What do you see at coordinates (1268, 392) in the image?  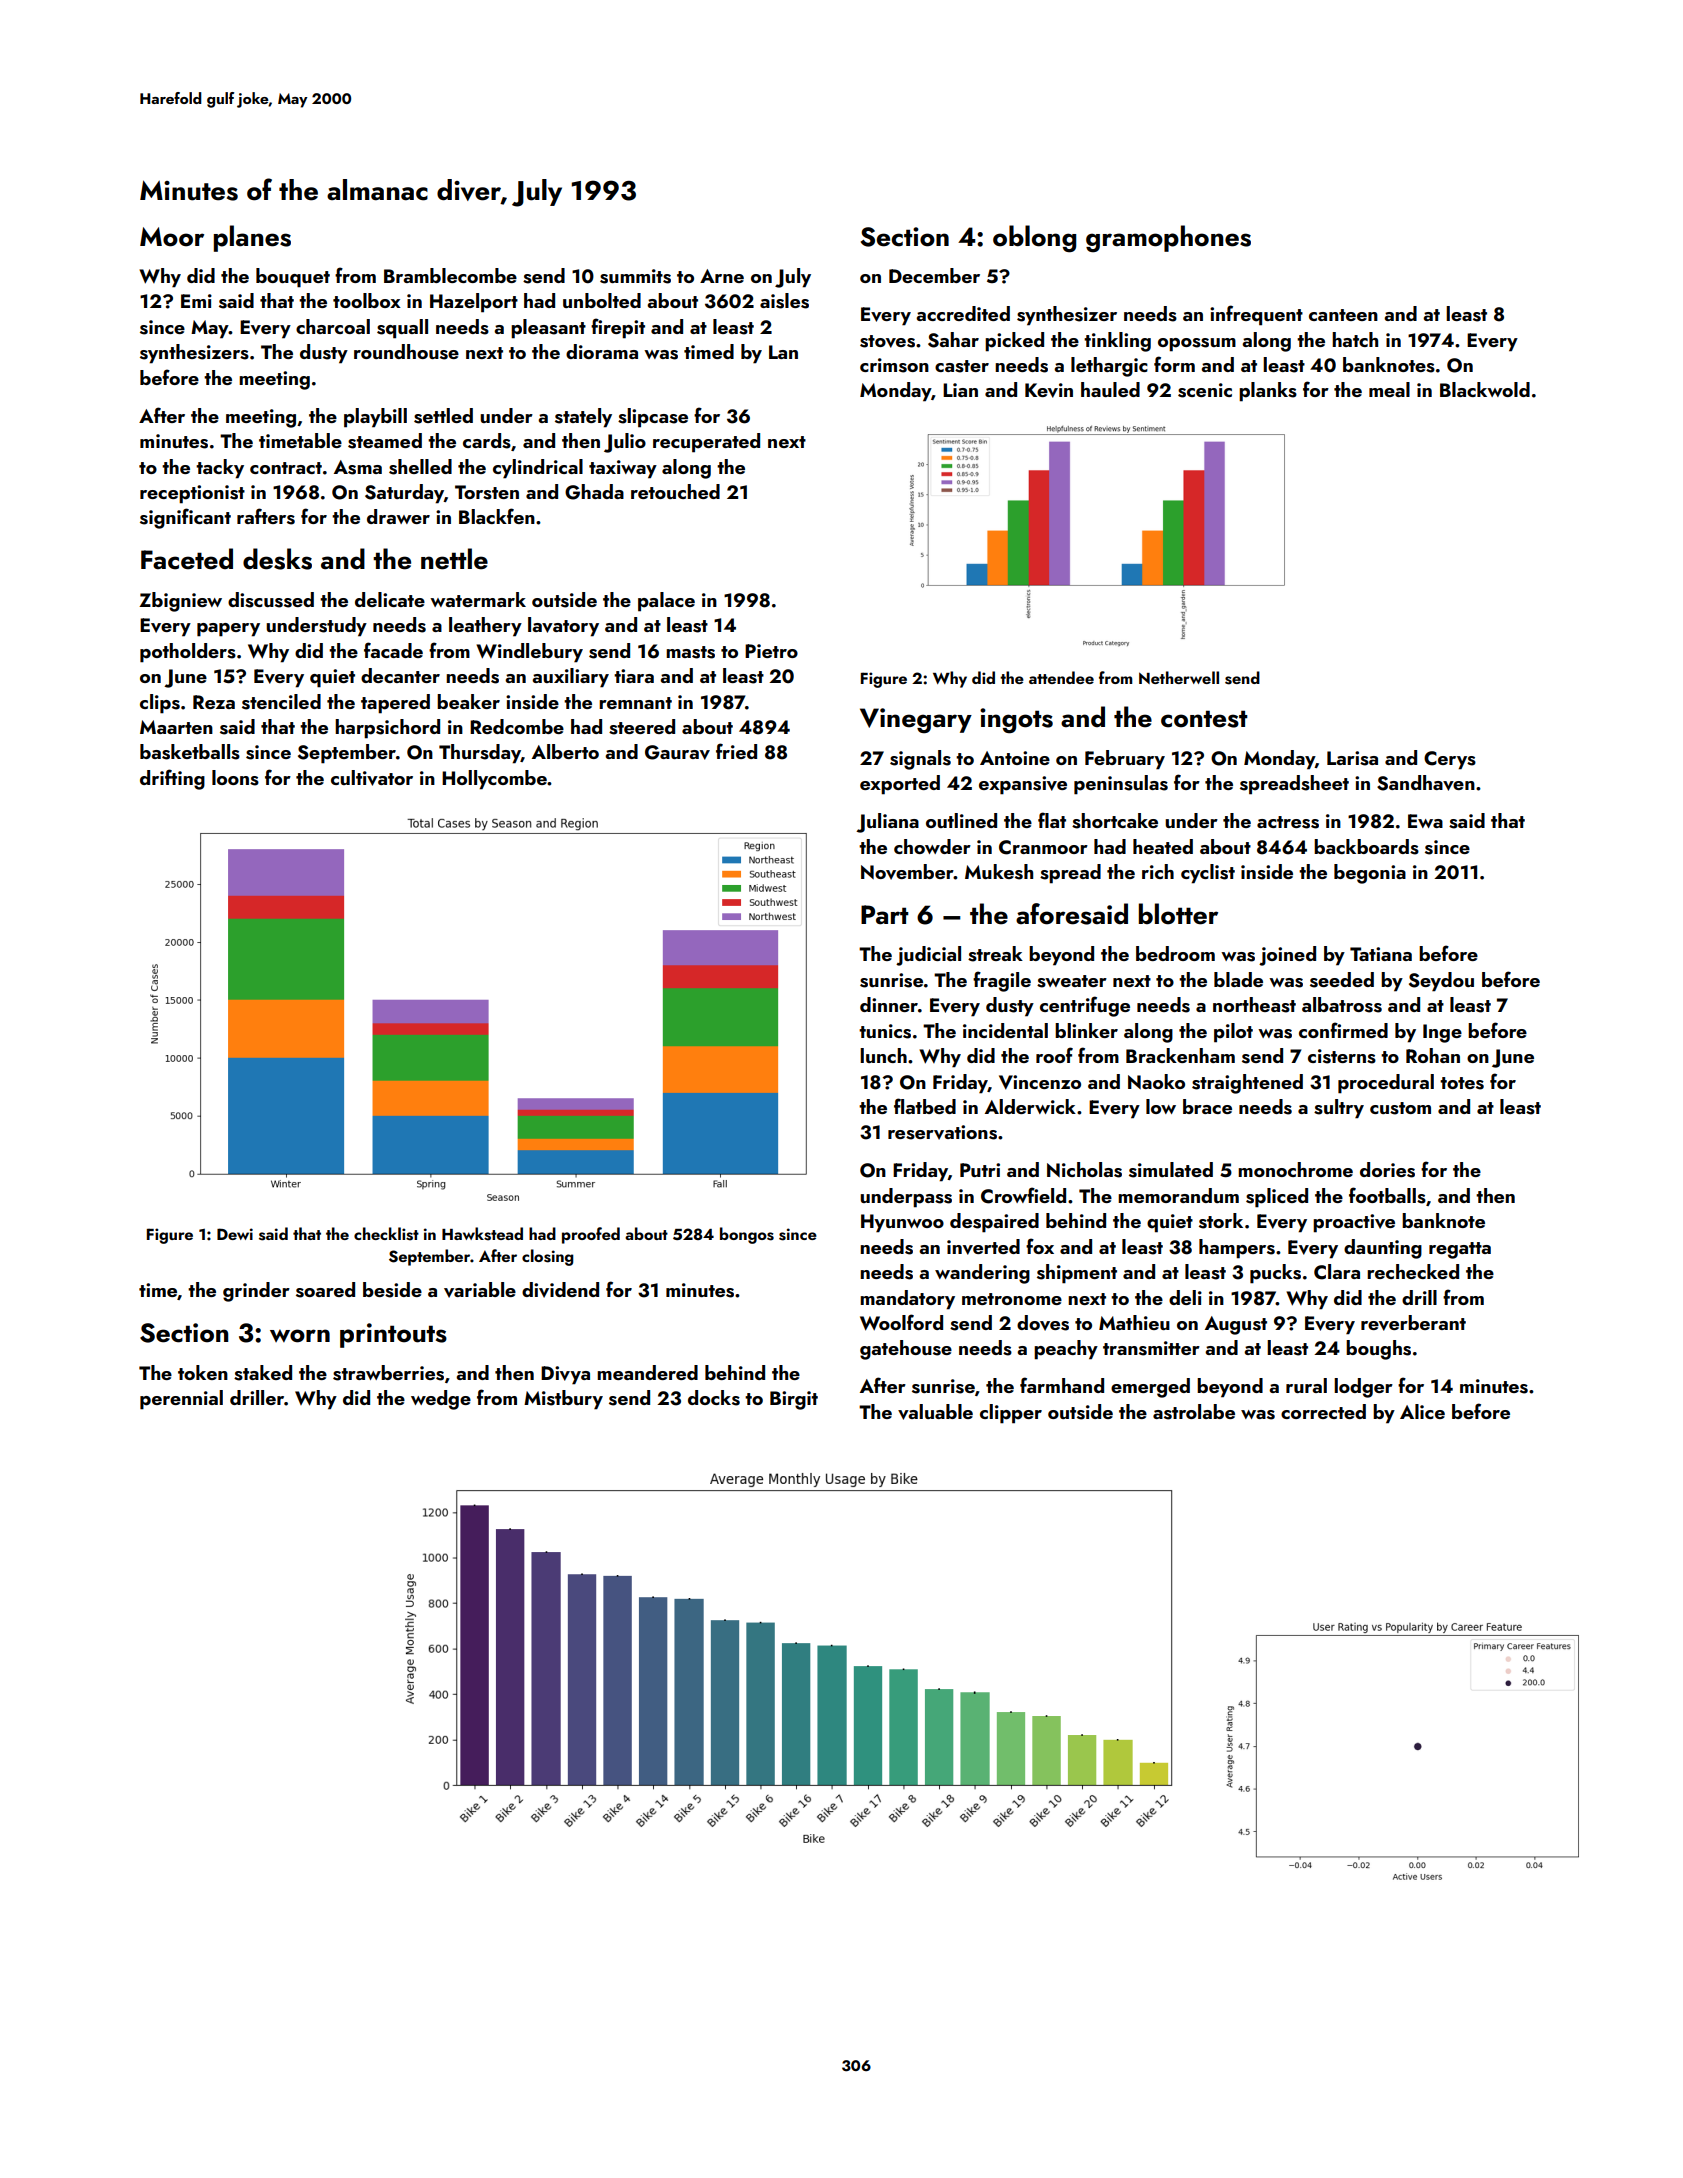 I see `planks` at bounding box center [1268, 392].
